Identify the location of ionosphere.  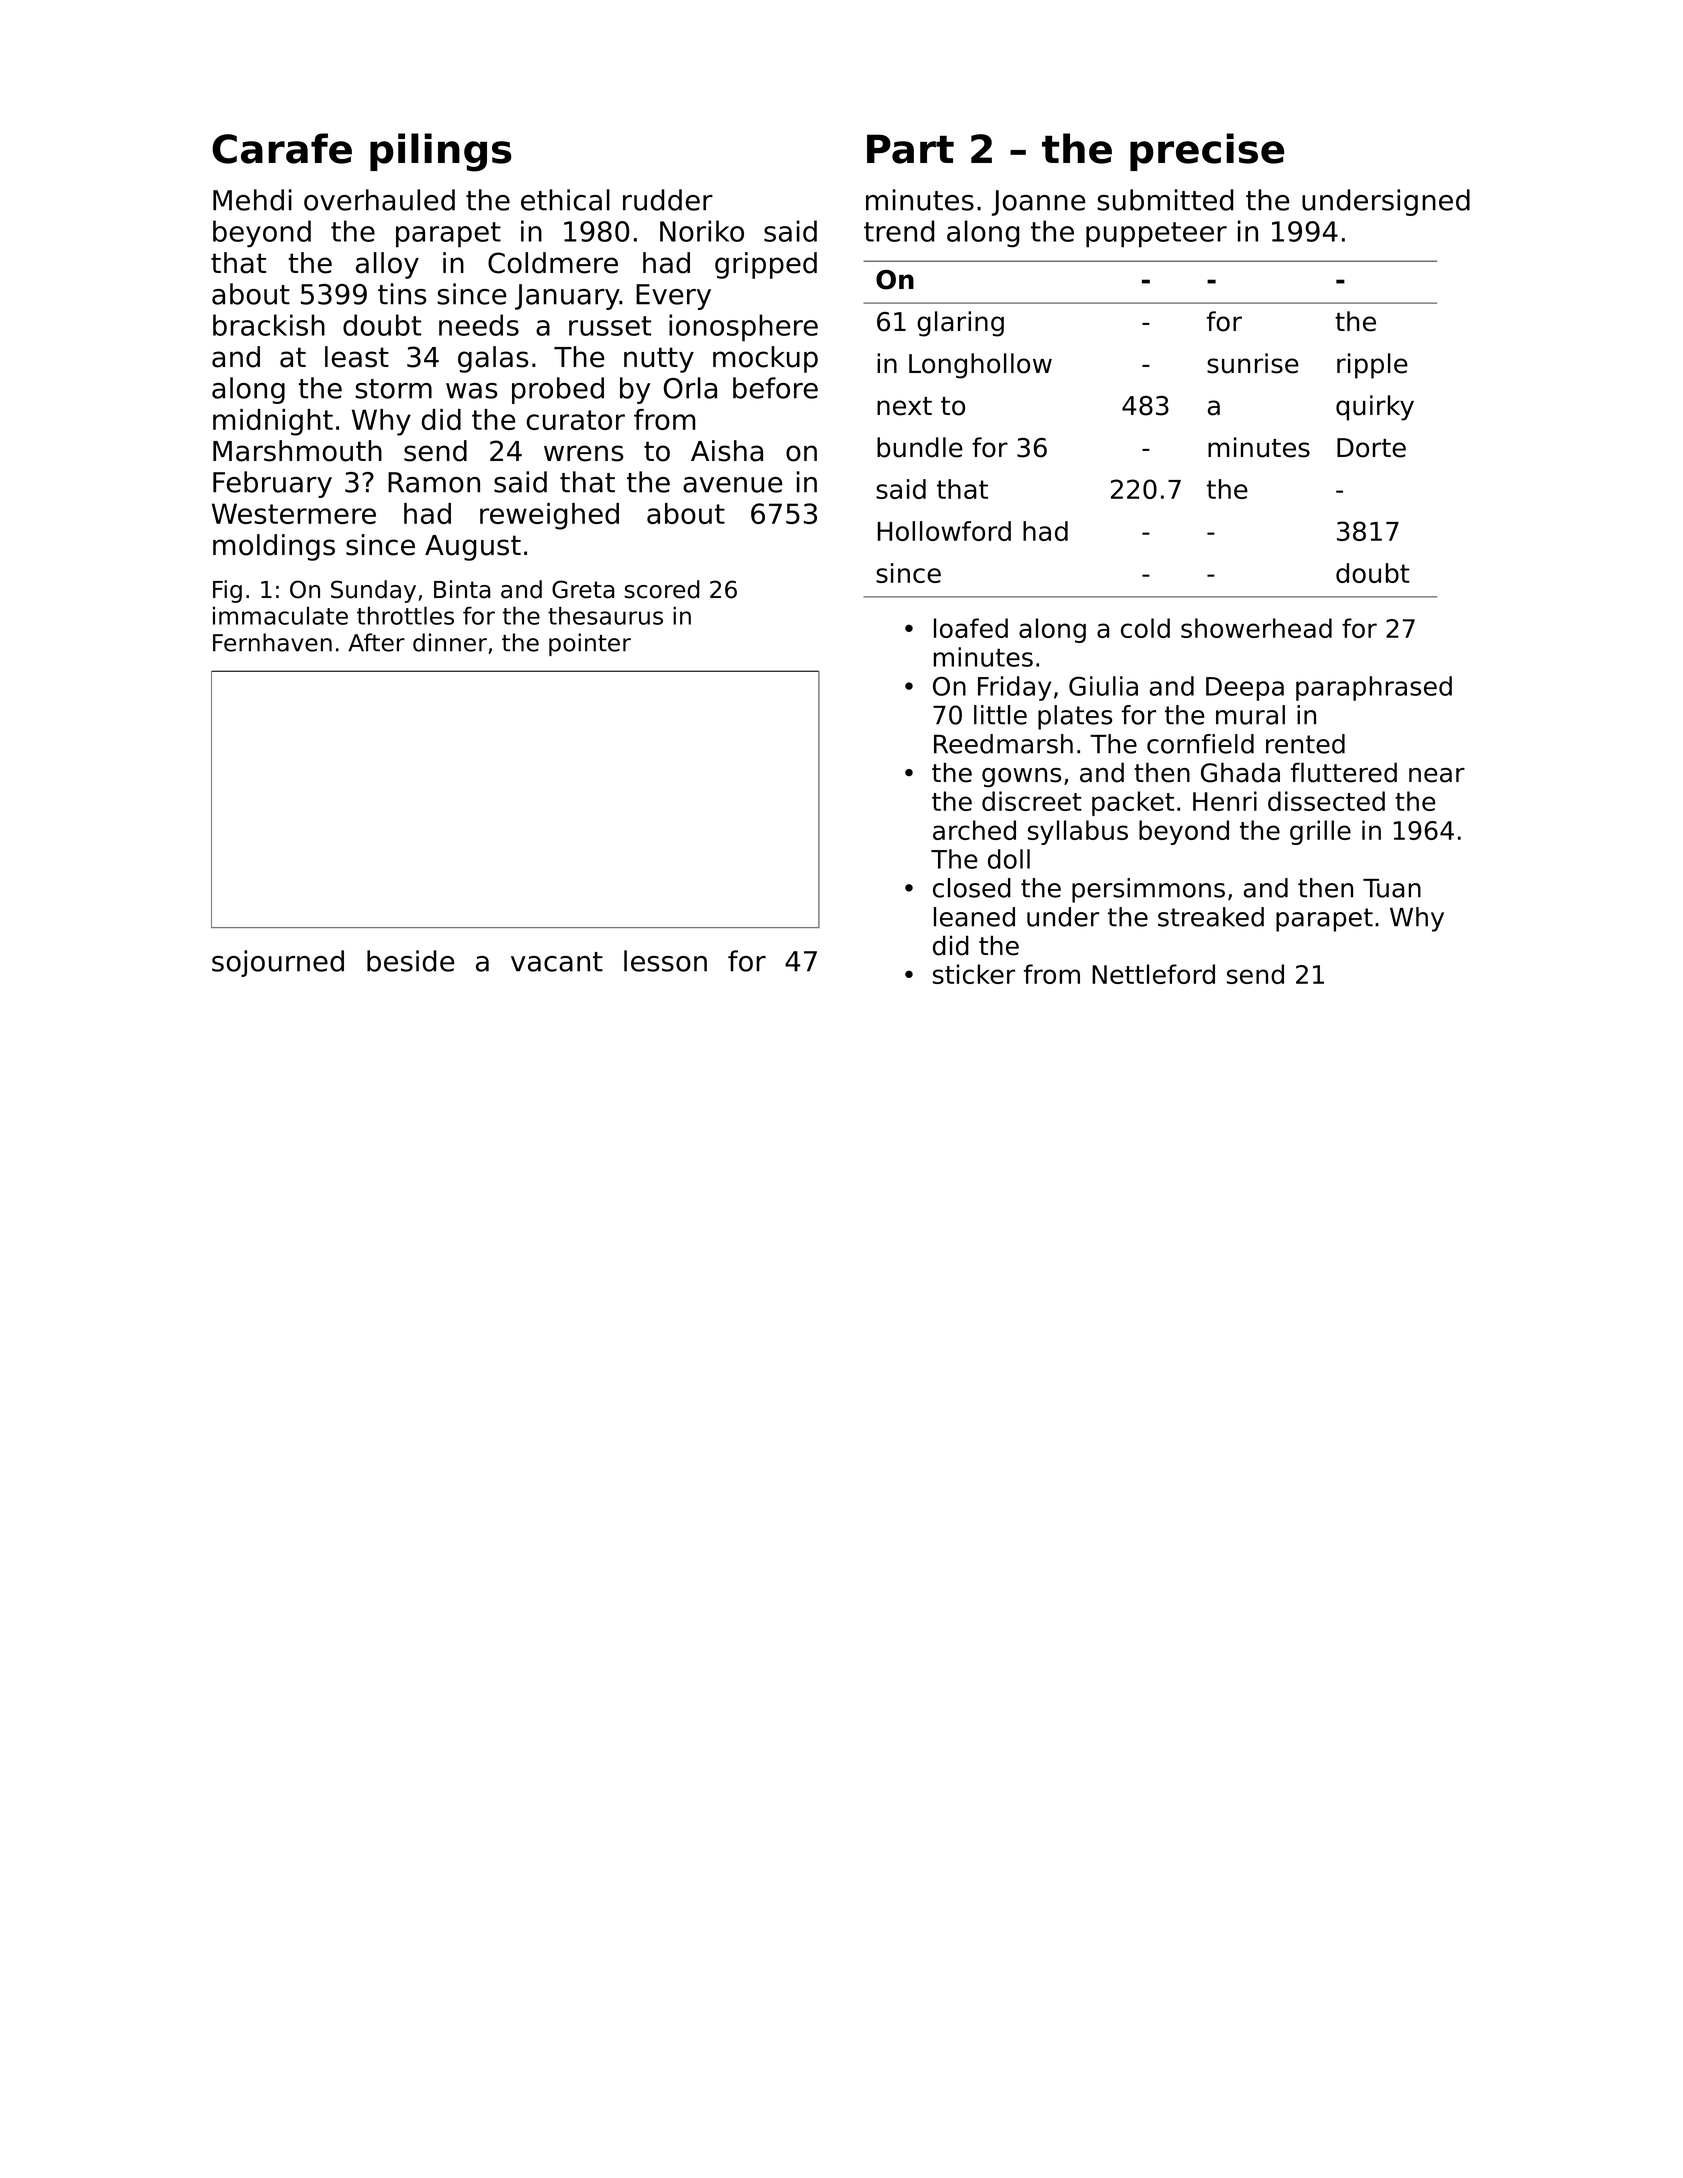
(743, 328).
